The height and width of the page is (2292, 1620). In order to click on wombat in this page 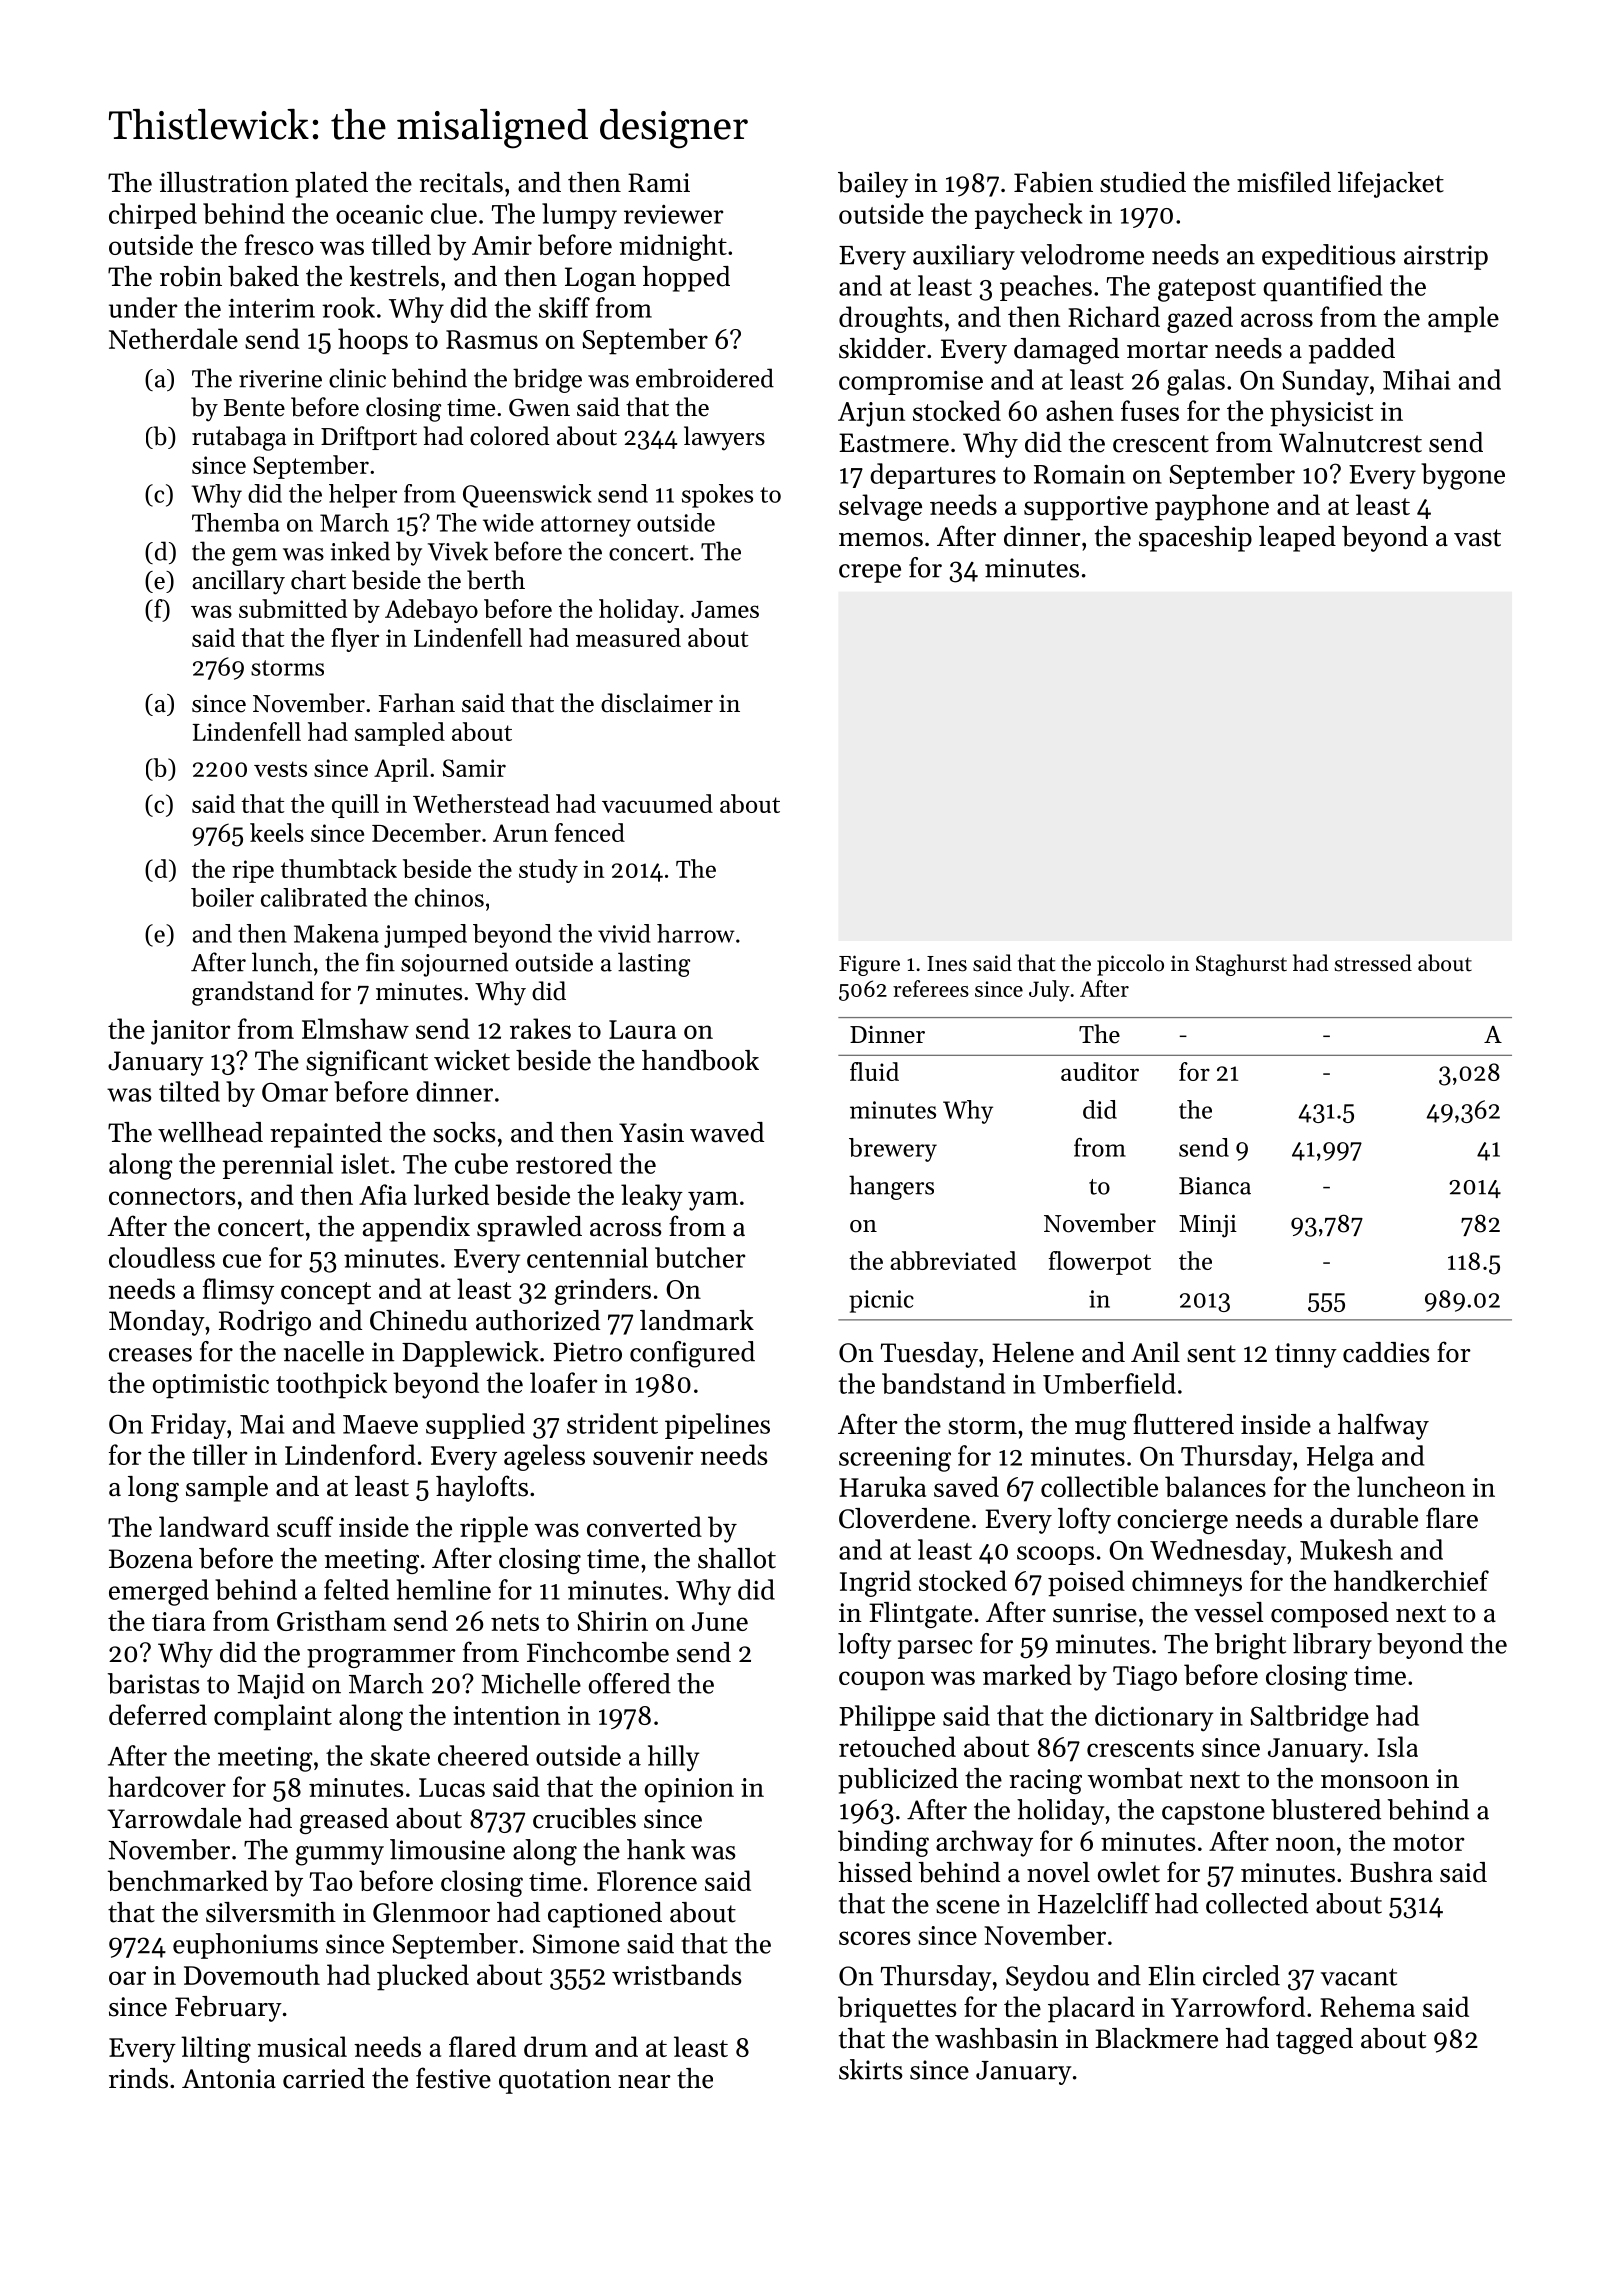, I will do `click(1135, 1778)`.
